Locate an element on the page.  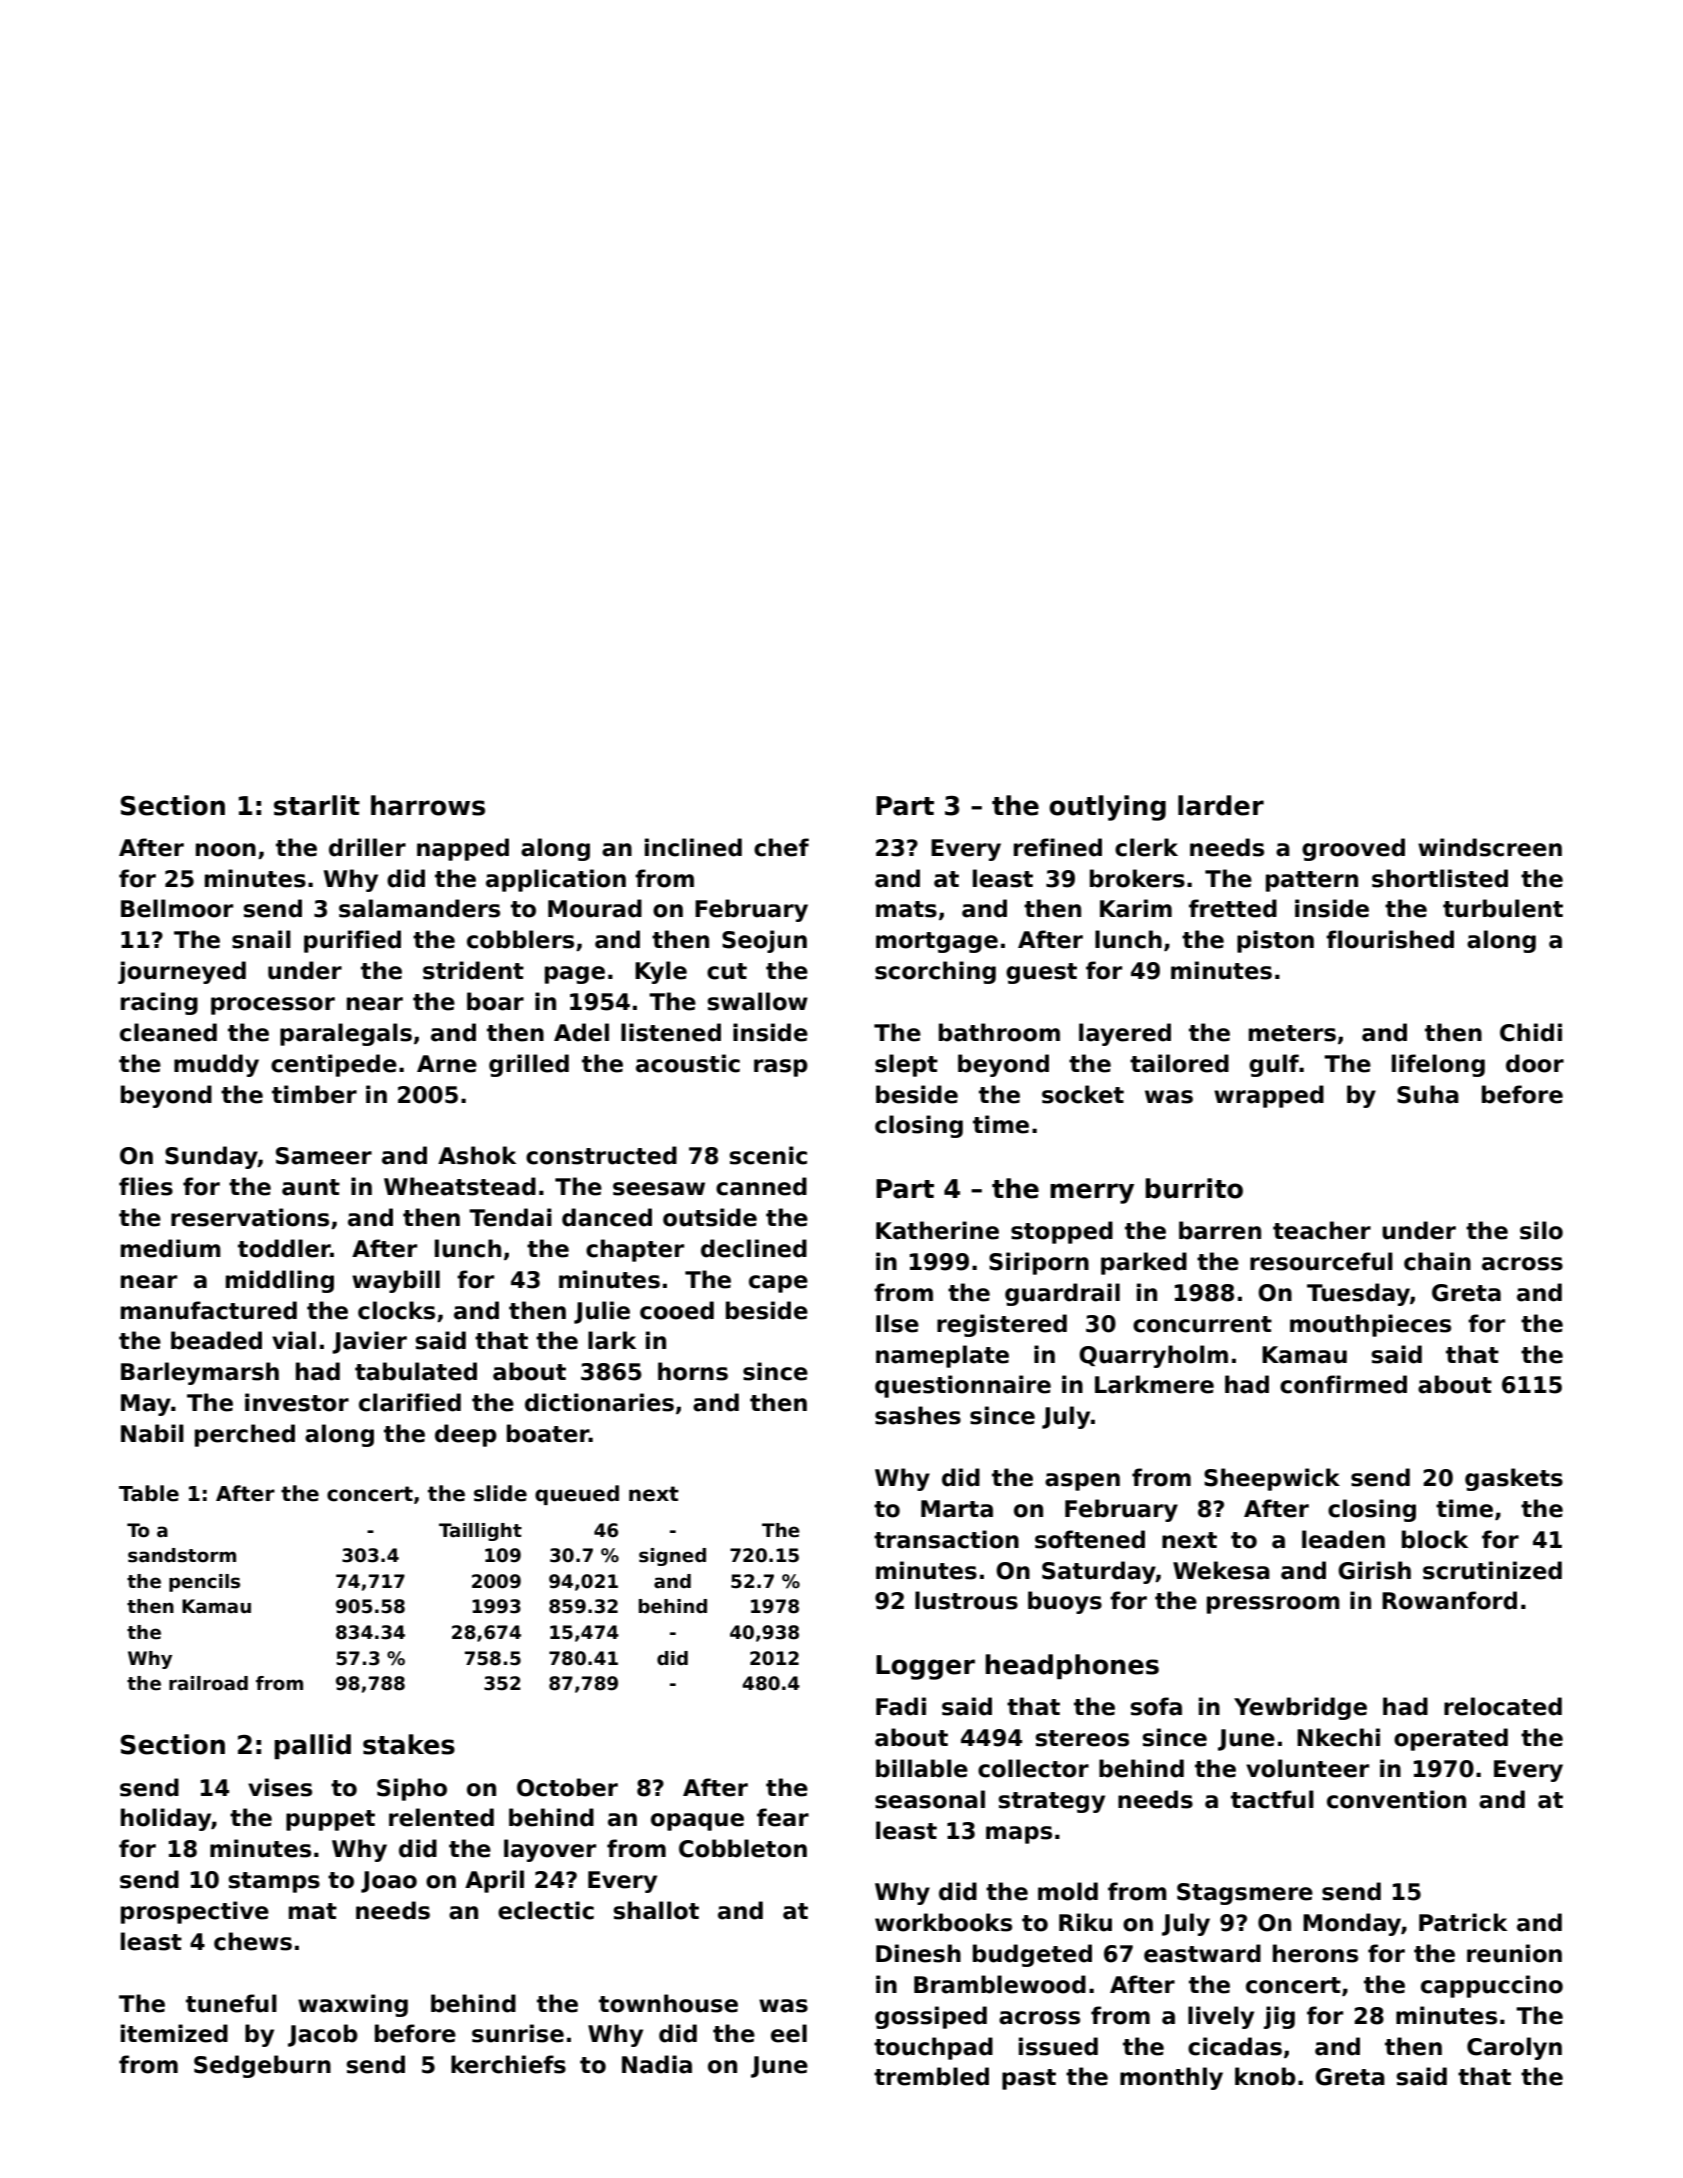
meters is located at coordinates (1292, 1033).
